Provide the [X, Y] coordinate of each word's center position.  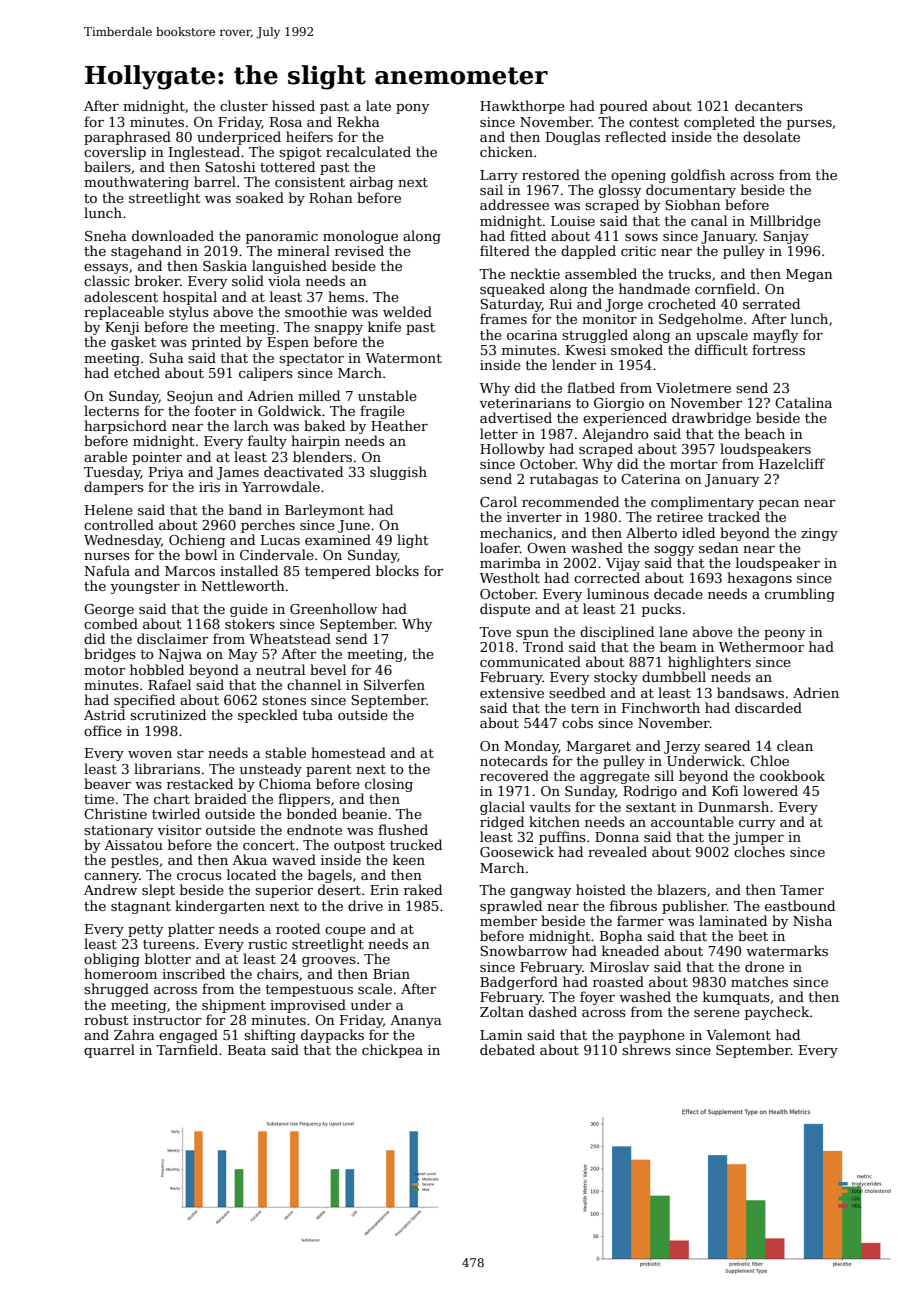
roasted [618, 981]
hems [346, 296]
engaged [188, 1036]
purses [809, 125]
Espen [288, 343]
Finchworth [661, 707]
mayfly [775, 336]
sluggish [398, 473]
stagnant [141, 908]
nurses [107, 556]
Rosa [286, 122]
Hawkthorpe [522, 107]
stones [284, 700]
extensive [512, 693]
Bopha [621, 937]
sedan [719, 547]
